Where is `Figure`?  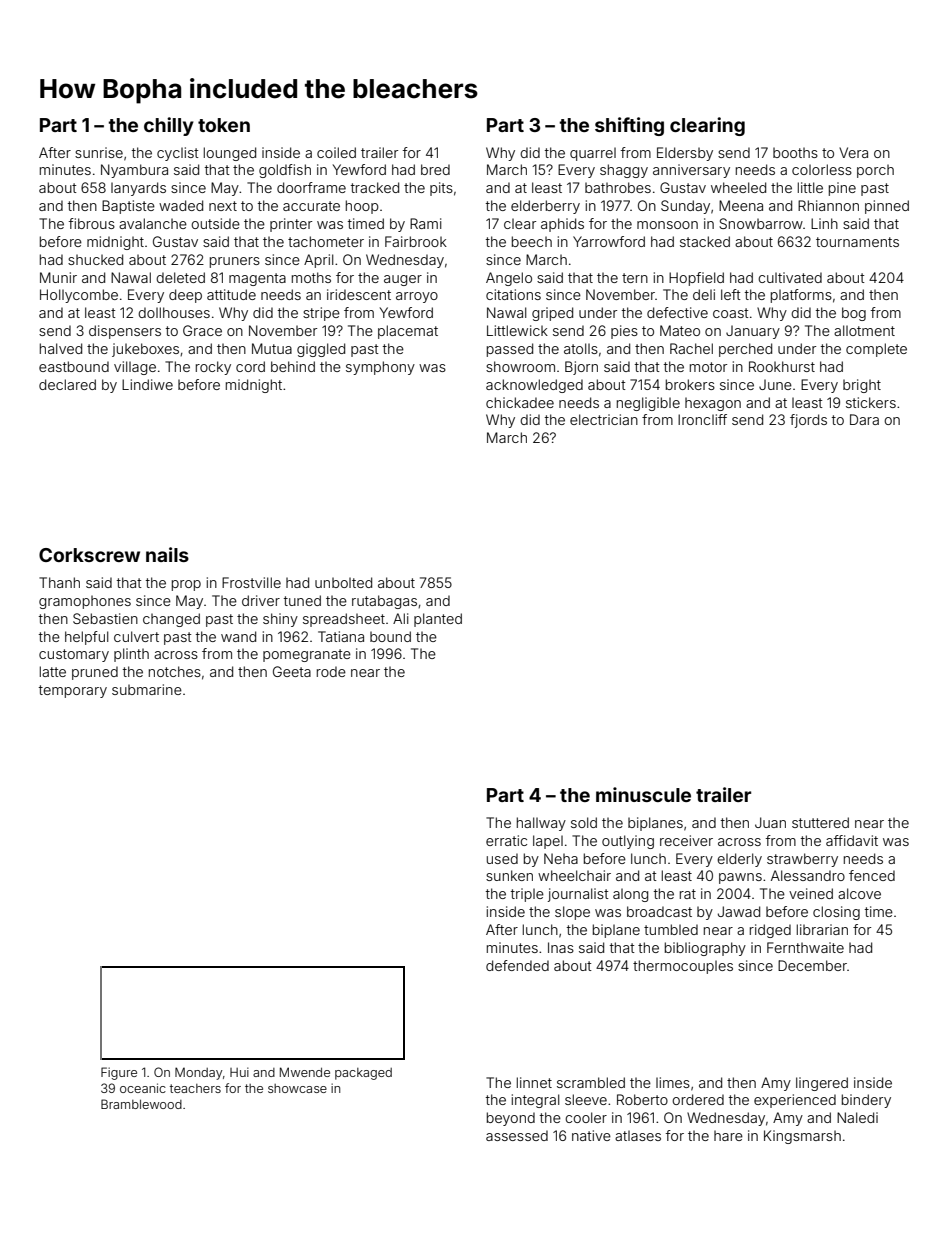
Figure is located at coordinates (119, 1073).
